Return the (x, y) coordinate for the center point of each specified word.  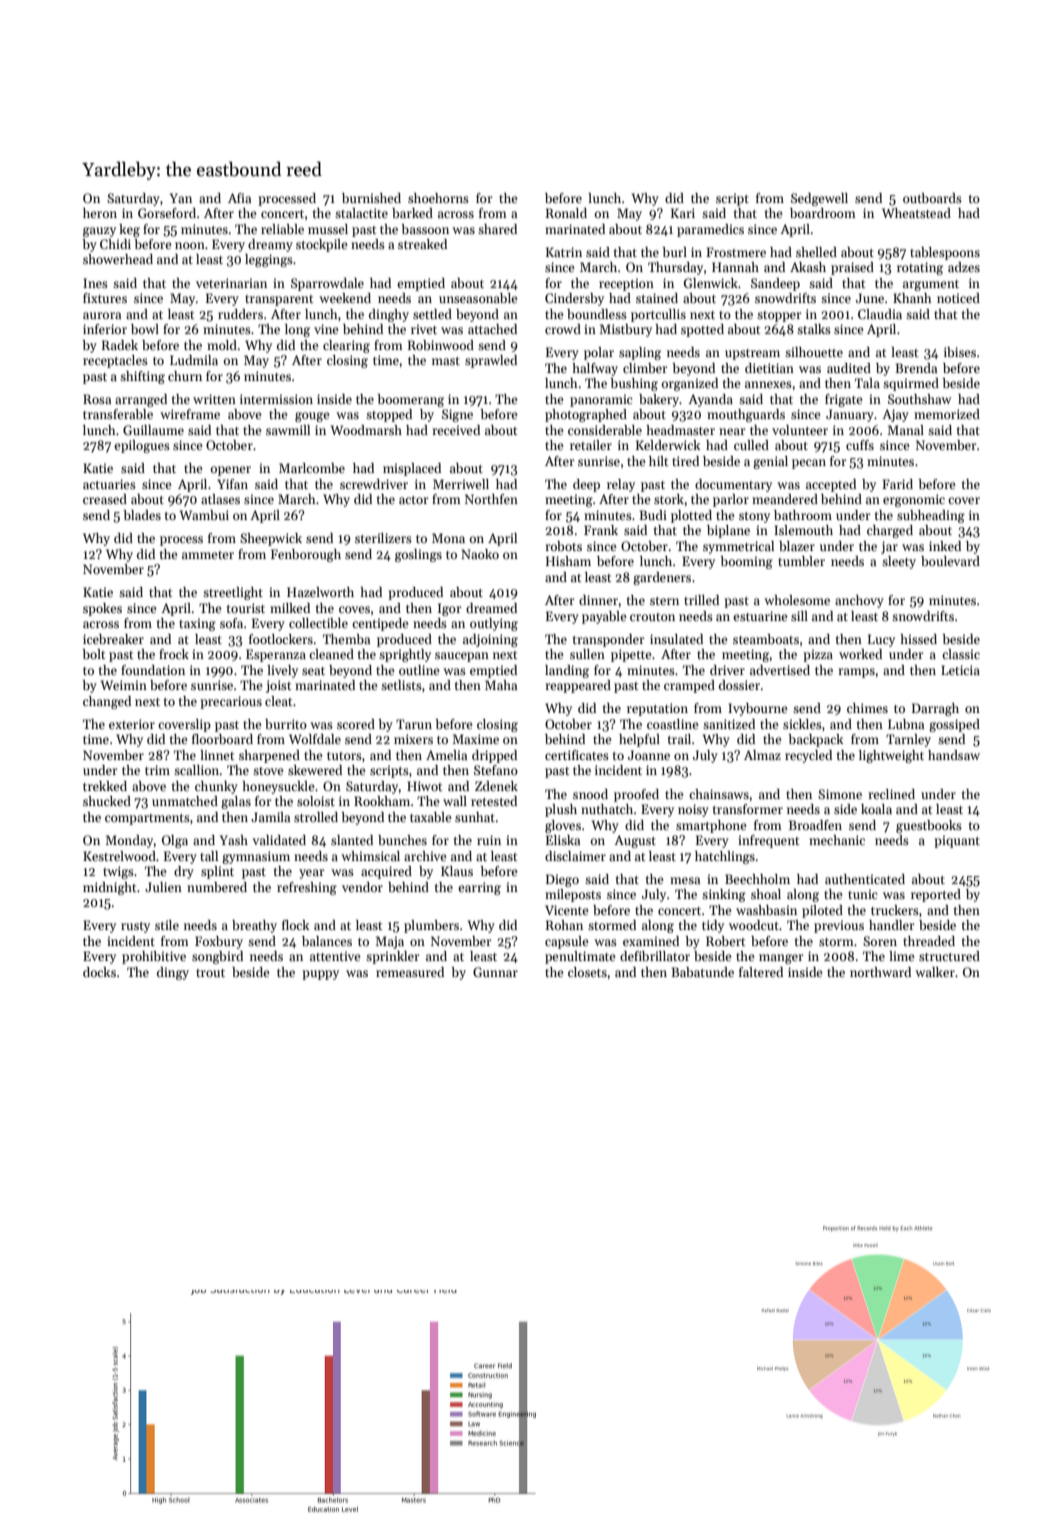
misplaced (412, 469)
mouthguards (746, 415)
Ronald (566, 213)
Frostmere (736, 252)
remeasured (410, 972)
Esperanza (276, 655)
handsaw (954, 755)
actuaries (109, 484)
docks (99, 972)
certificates (577, 755)
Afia (239, 198)
